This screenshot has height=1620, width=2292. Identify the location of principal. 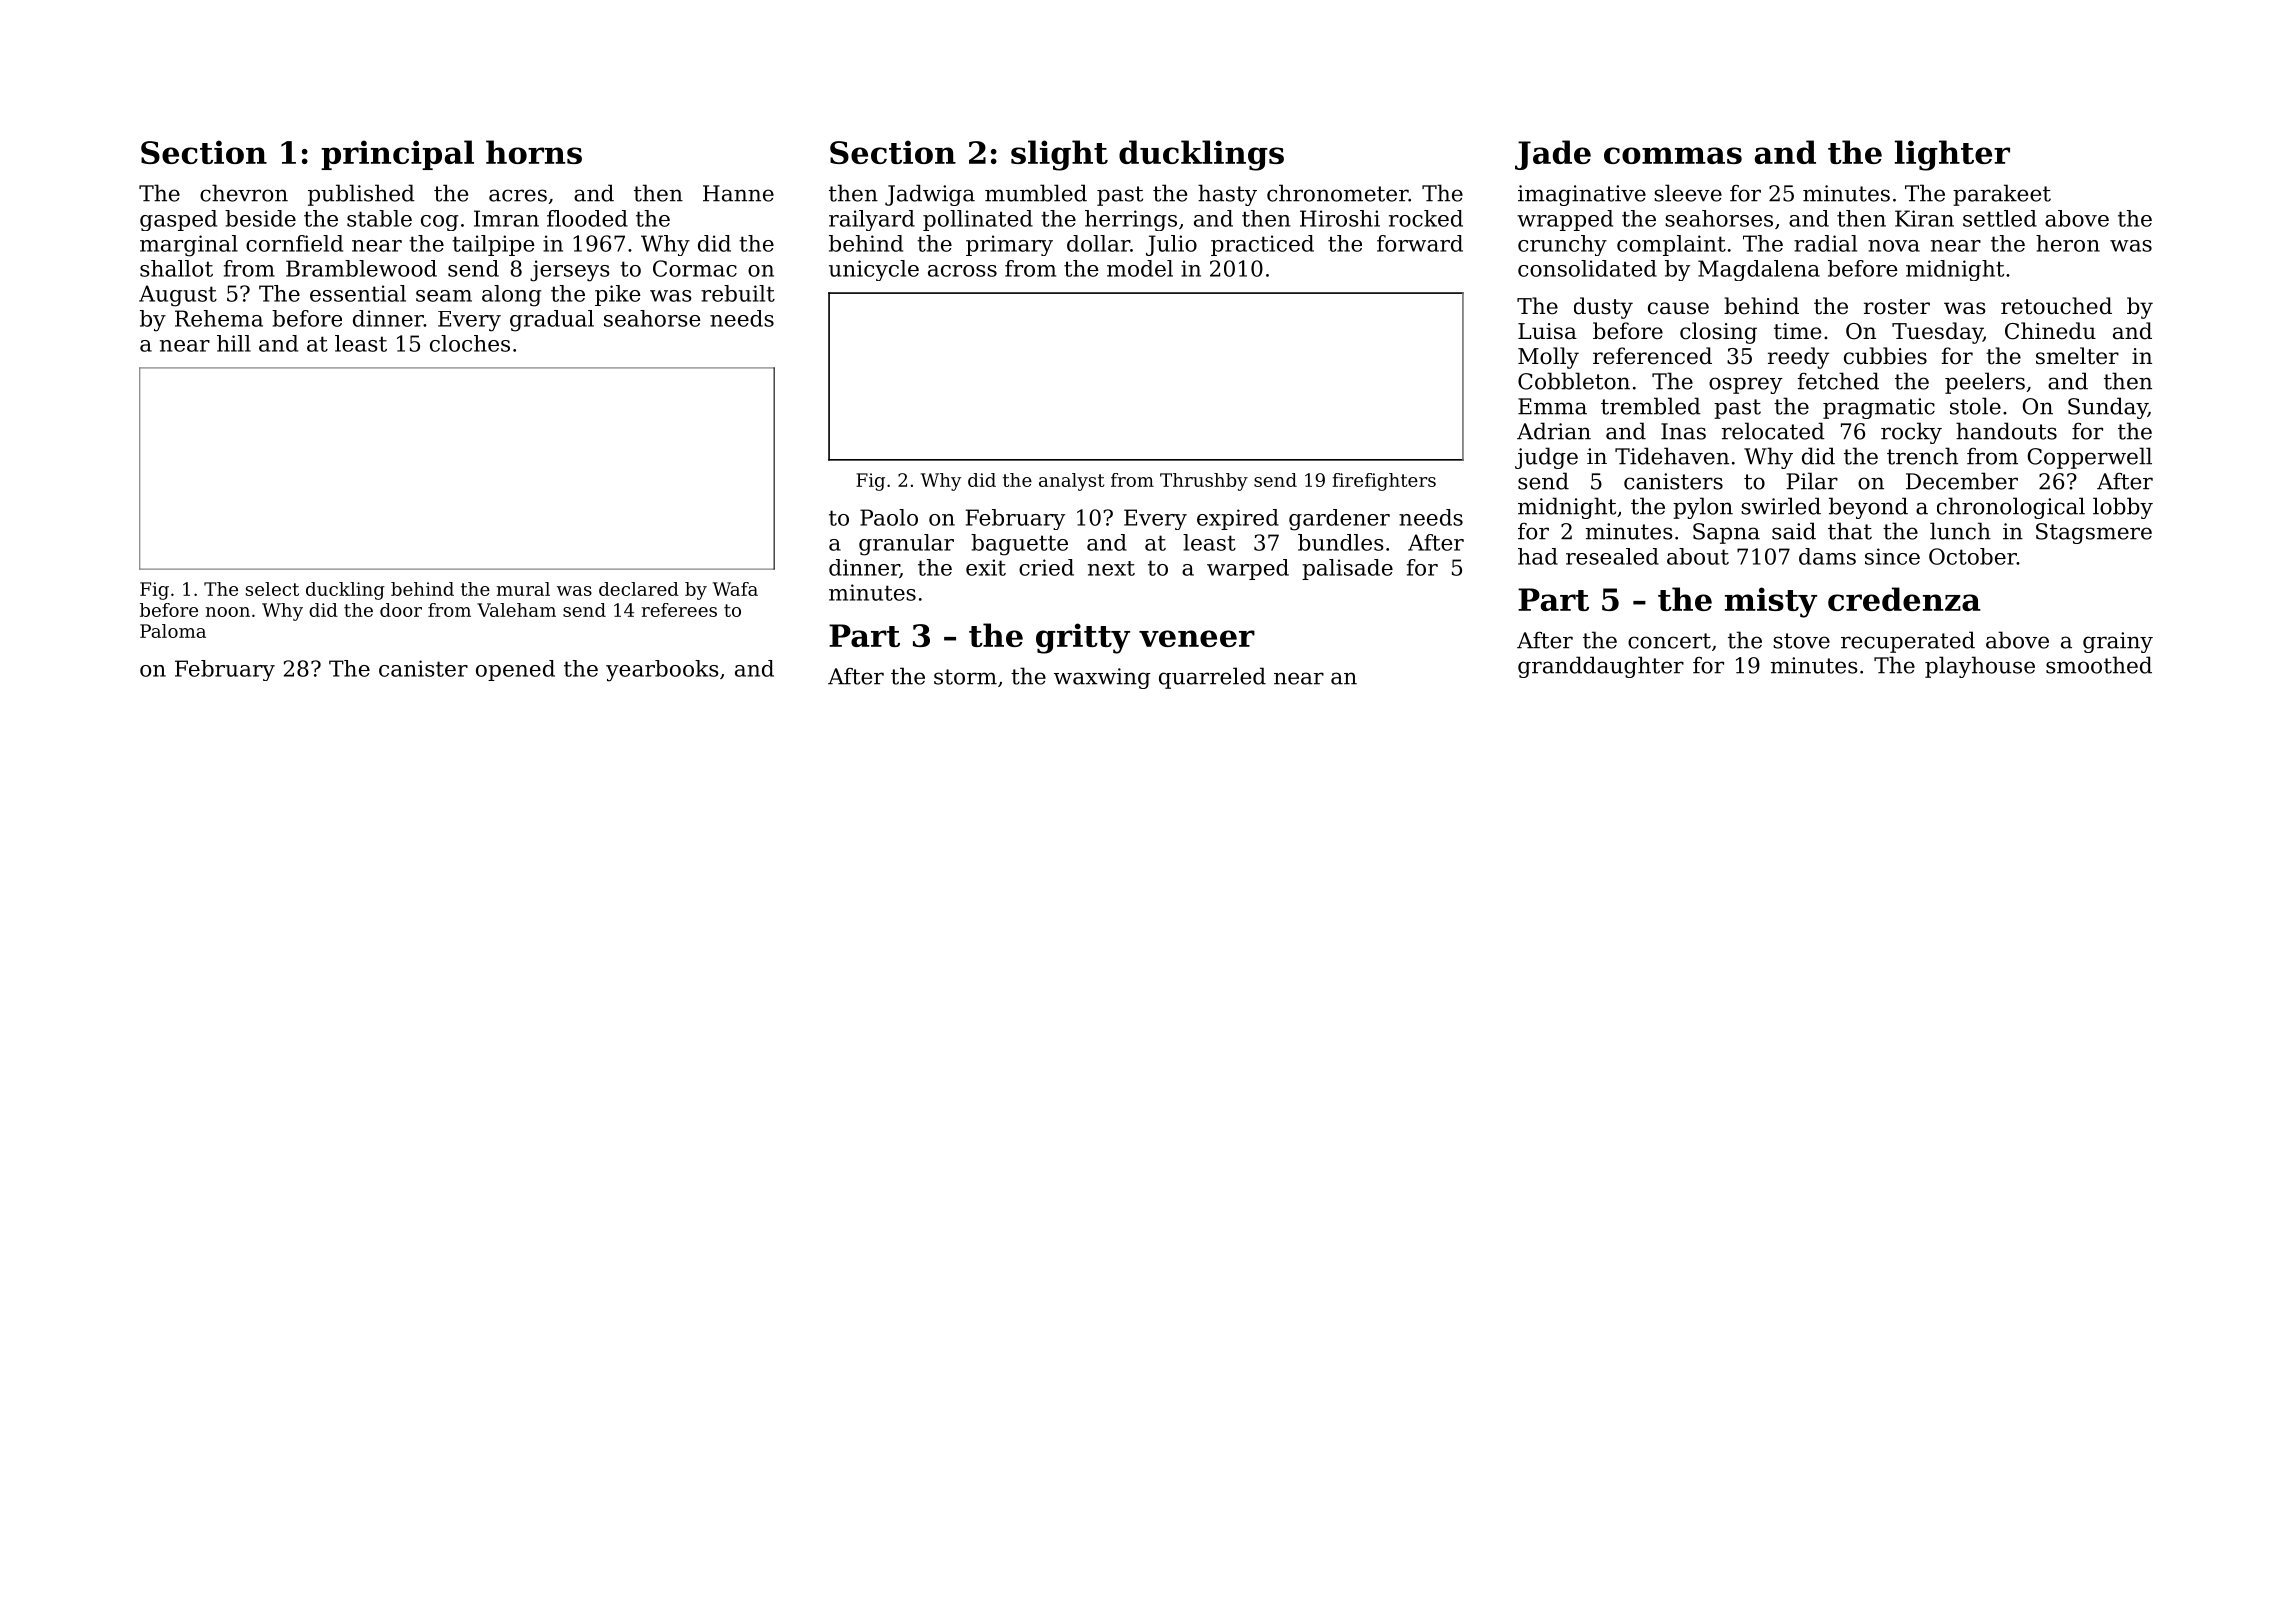
(397, 155).
